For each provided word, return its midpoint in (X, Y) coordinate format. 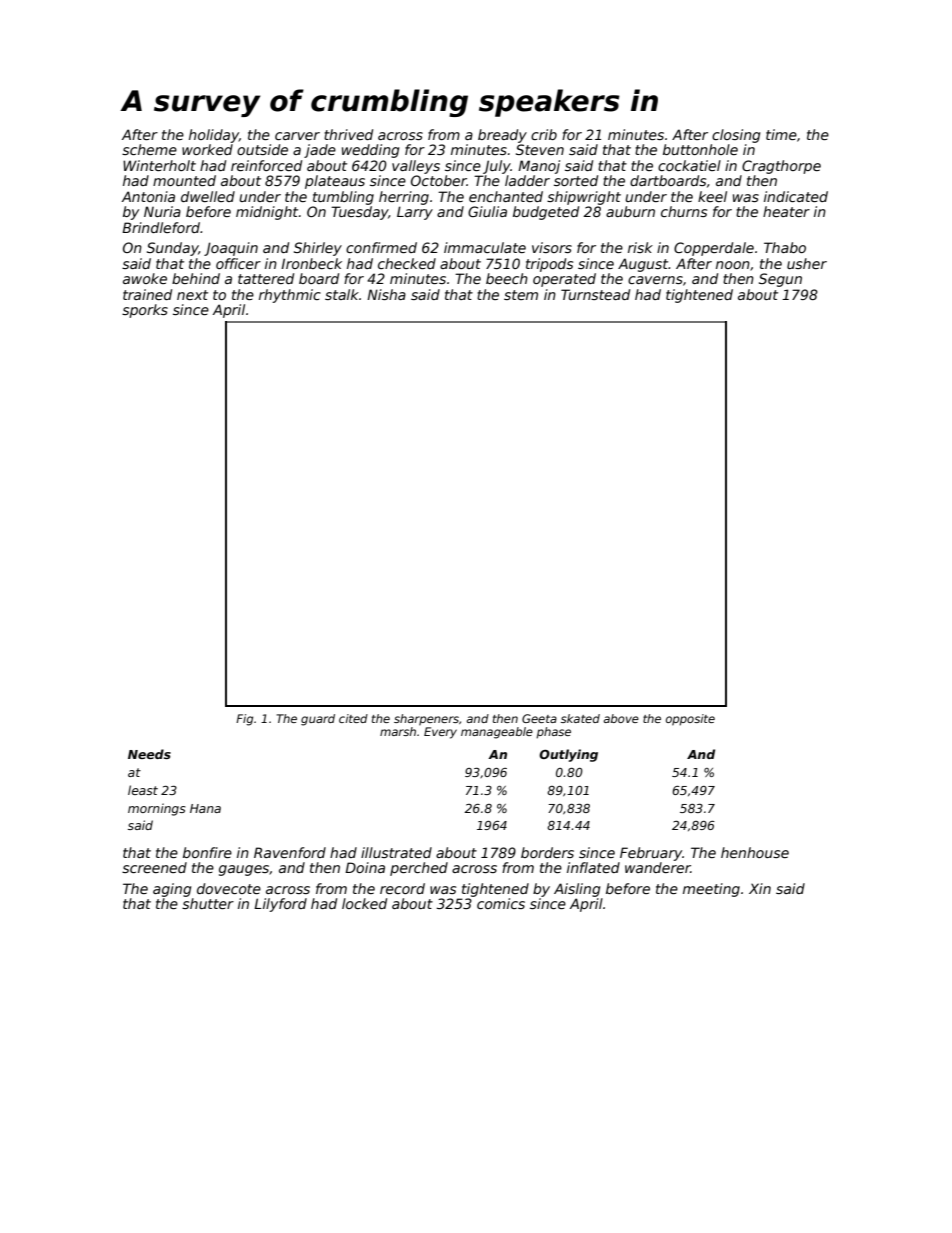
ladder (527, 180)
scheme (149, 149)
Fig (244, 720)
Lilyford (280, 905)
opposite (690, 720)
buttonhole (700, 149)
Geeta (539, 718)
